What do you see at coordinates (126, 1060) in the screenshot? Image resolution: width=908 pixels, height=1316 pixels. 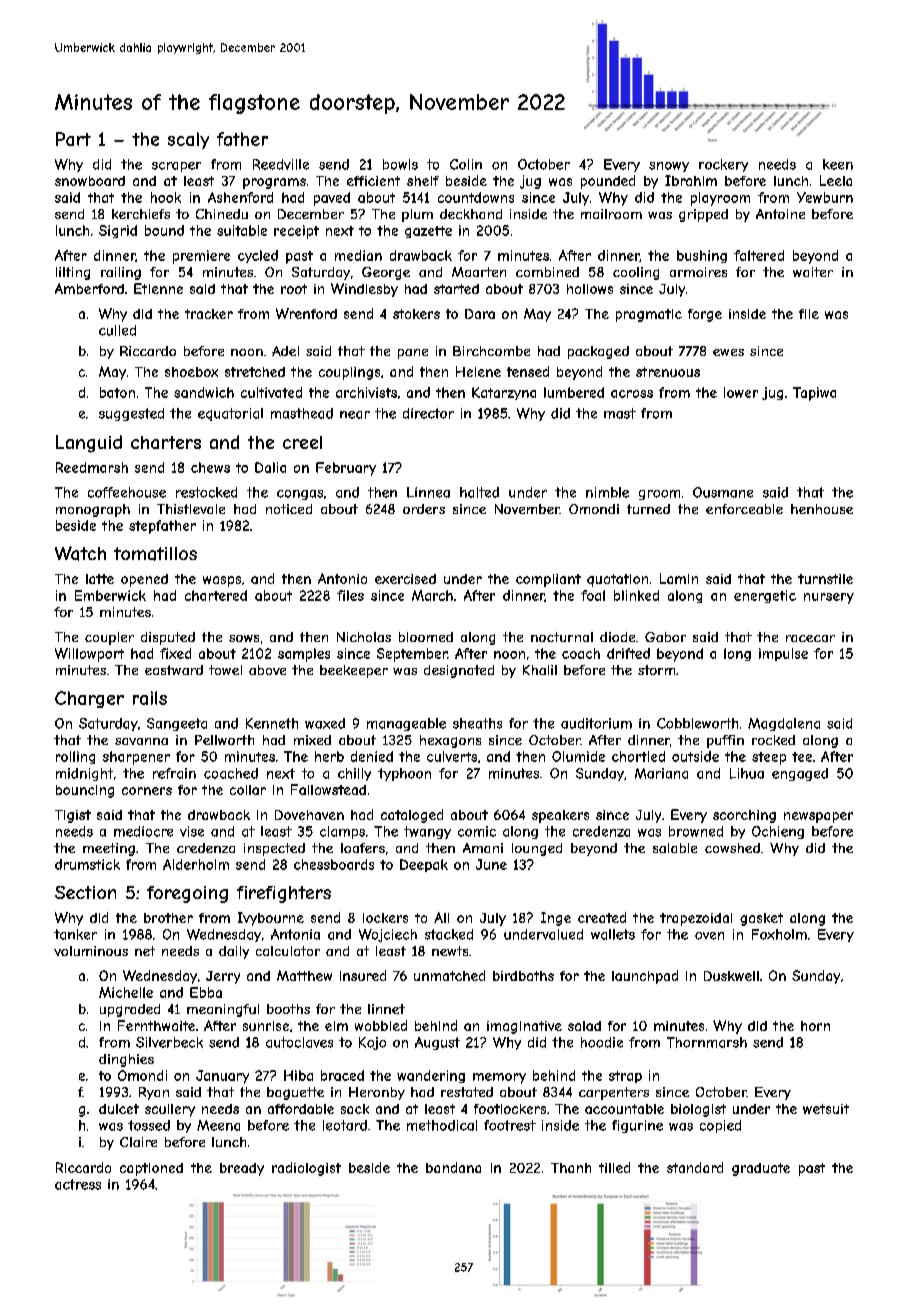 I see `dinghies` at bounding box center [126, 1060].
